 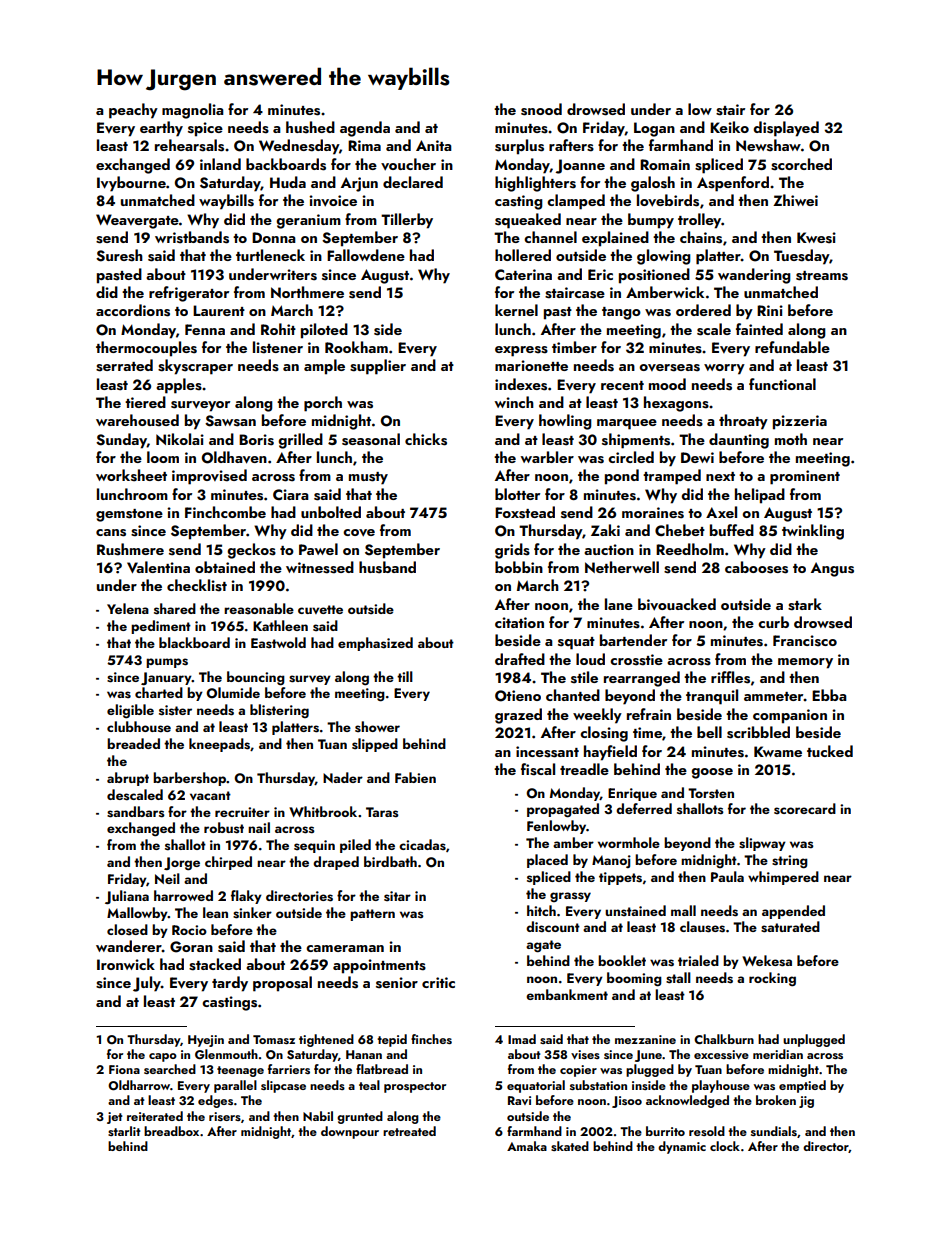 What do you see at coordinates (387, 567) in the document?
I see `husband` at bounding box center [387, 567].
